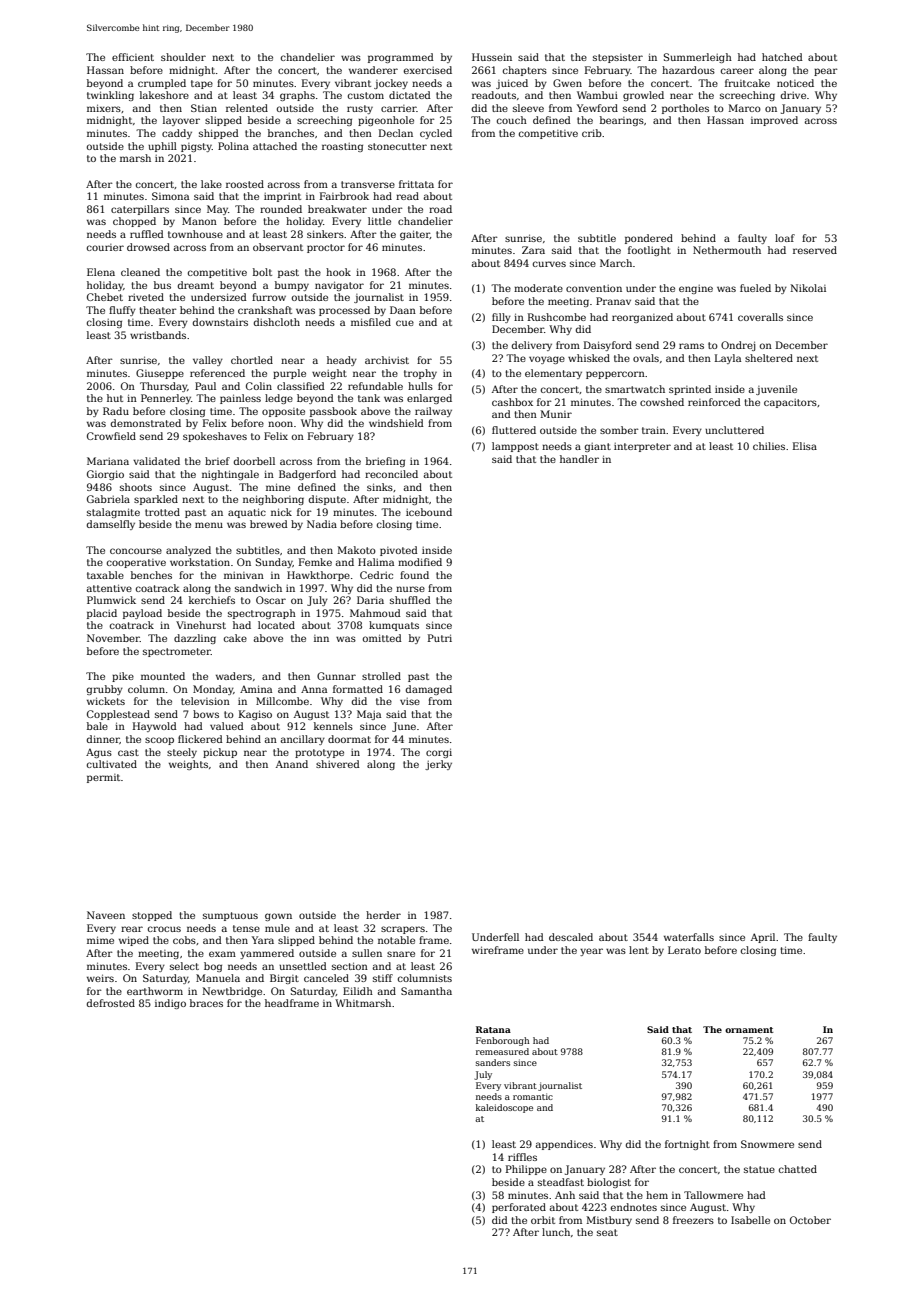  Describe the element at coordinates (391, 84) in the image. I see `jockey` at that location.
